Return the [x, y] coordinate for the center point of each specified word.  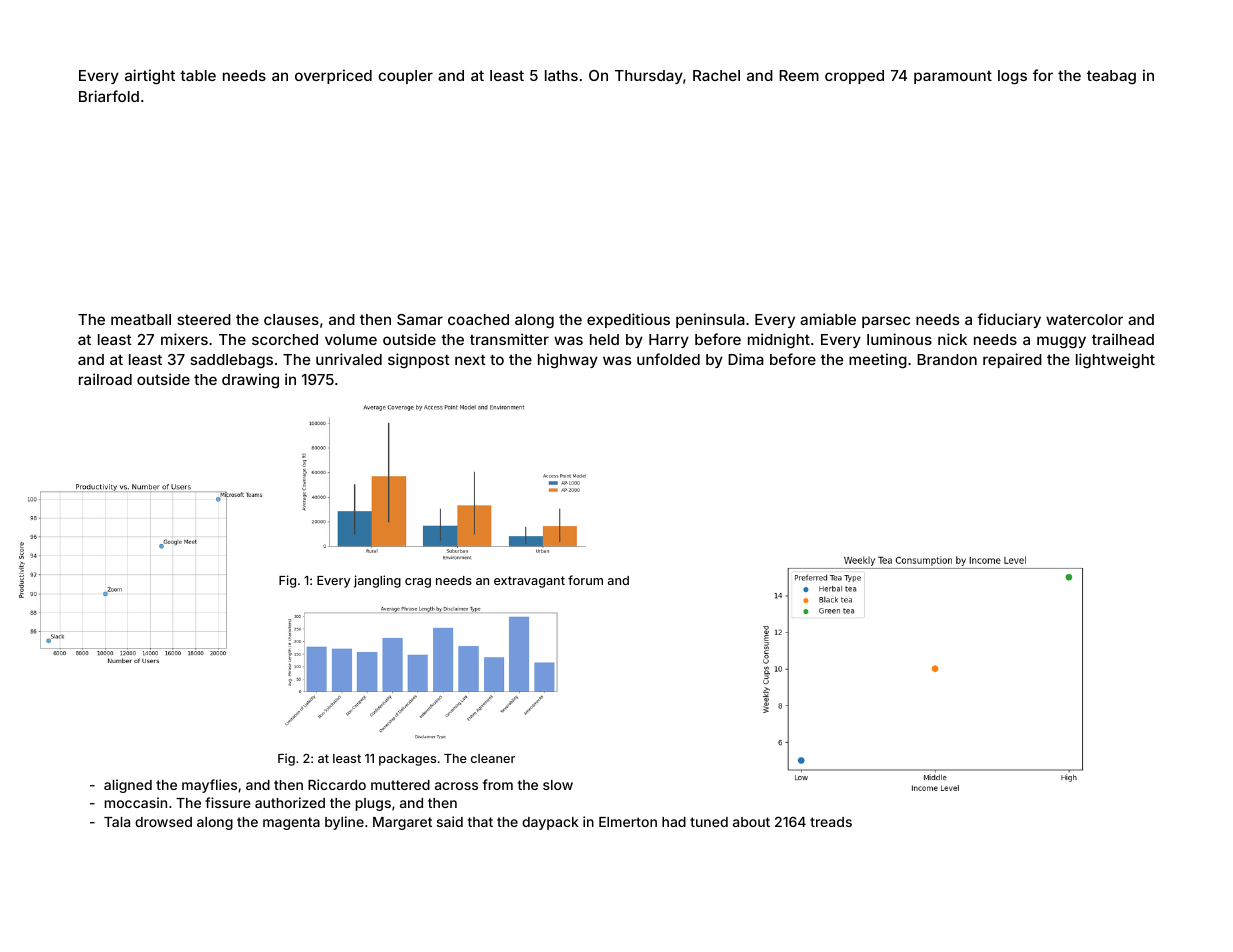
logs [1012, 77]
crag [418, 583]
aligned [128, 786]
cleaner [493, 758]
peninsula [710, 320]
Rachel [716, 75]
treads [831, 822]
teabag [1111, 77]
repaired [1012, 360]
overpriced [333, 76]
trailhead [1123, 339]
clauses [291, 319]
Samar [420, 319]
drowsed [163, 822]
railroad [105, 379]
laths [561, 75]
